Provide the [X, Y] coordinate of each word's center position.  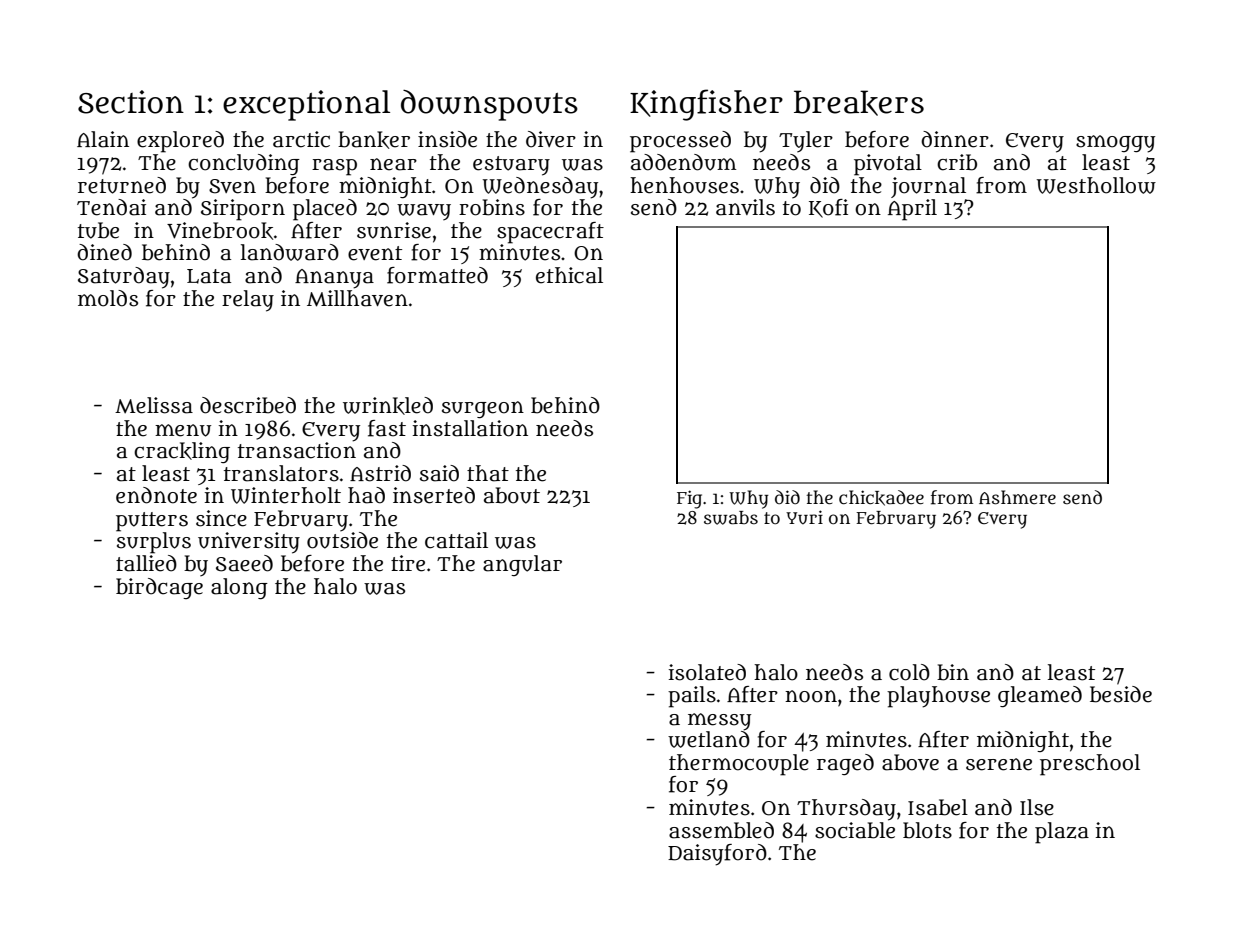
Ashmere [1017, 497]
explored [180, 142]
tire [408, 563]
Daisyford [717, 855]
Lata [209, 276]
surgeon [483, 409]
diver [551, 139]
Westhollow [1096, 185]
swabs [731, 518]
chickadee [881, 498]
